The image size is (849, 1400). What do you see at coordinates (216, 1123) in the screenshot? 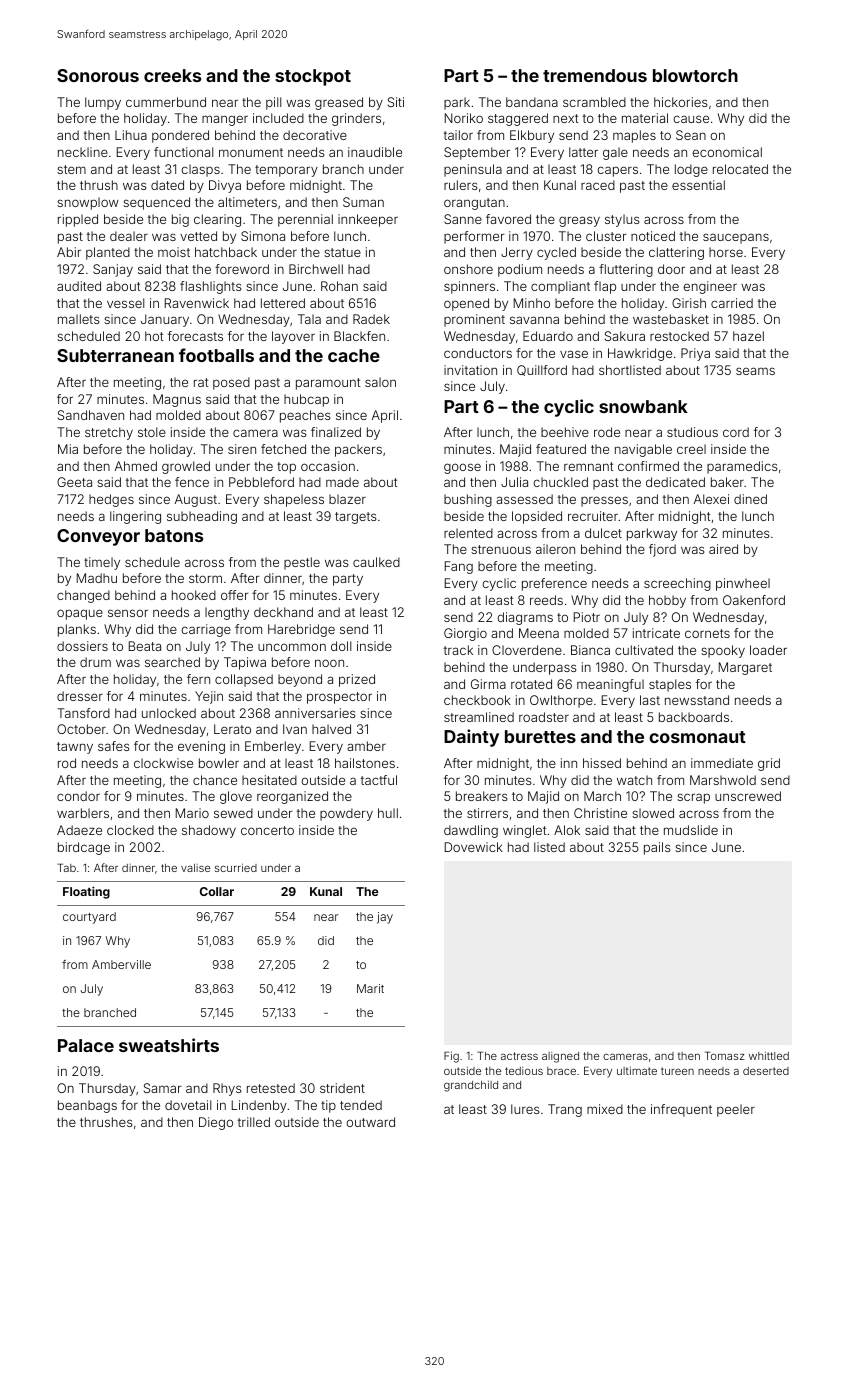
I see `Diego` at bounding box center [216, 1123].
